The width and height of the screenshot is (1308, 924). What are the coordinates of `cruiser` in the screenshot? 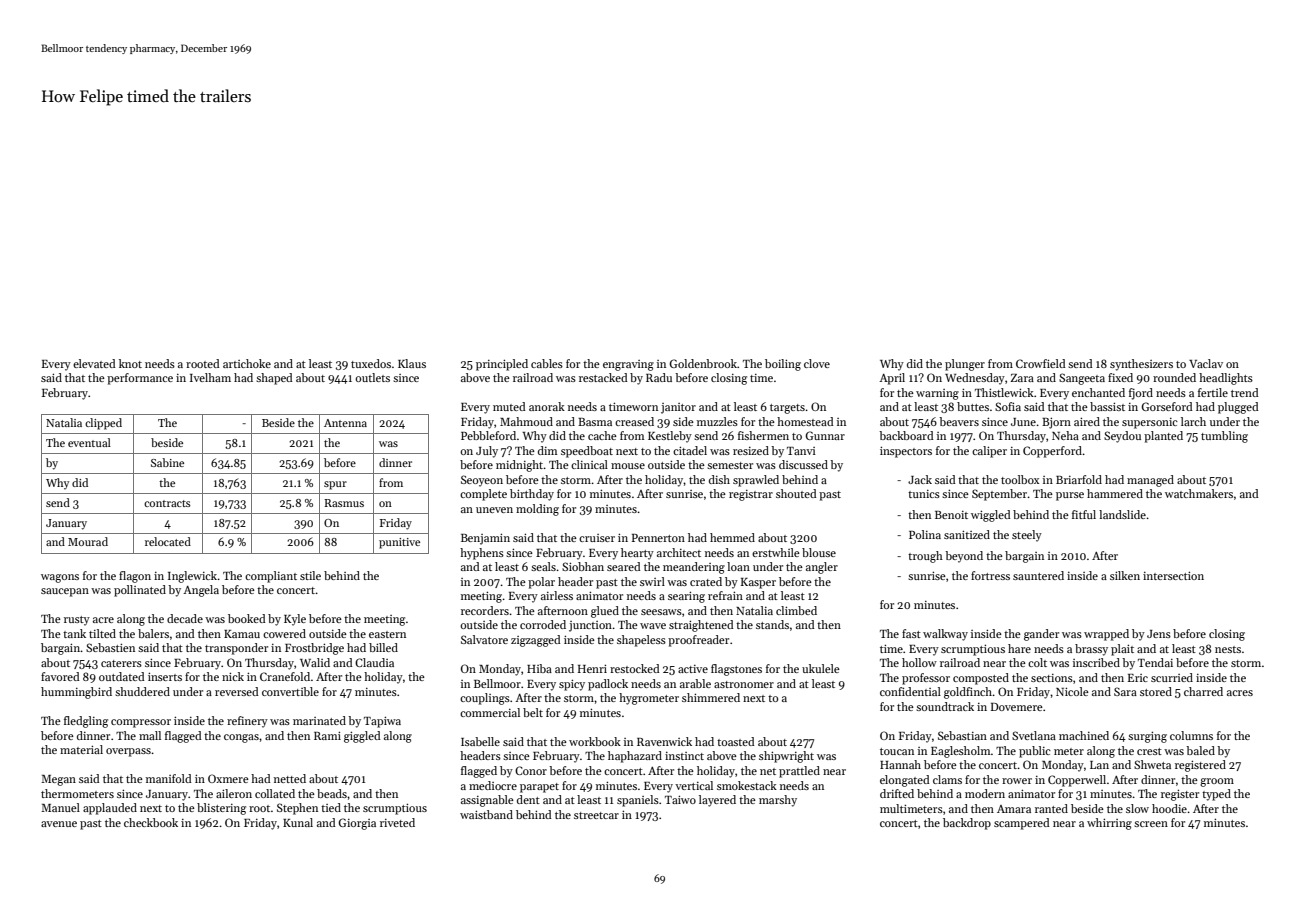 It's located at (597, 538).
